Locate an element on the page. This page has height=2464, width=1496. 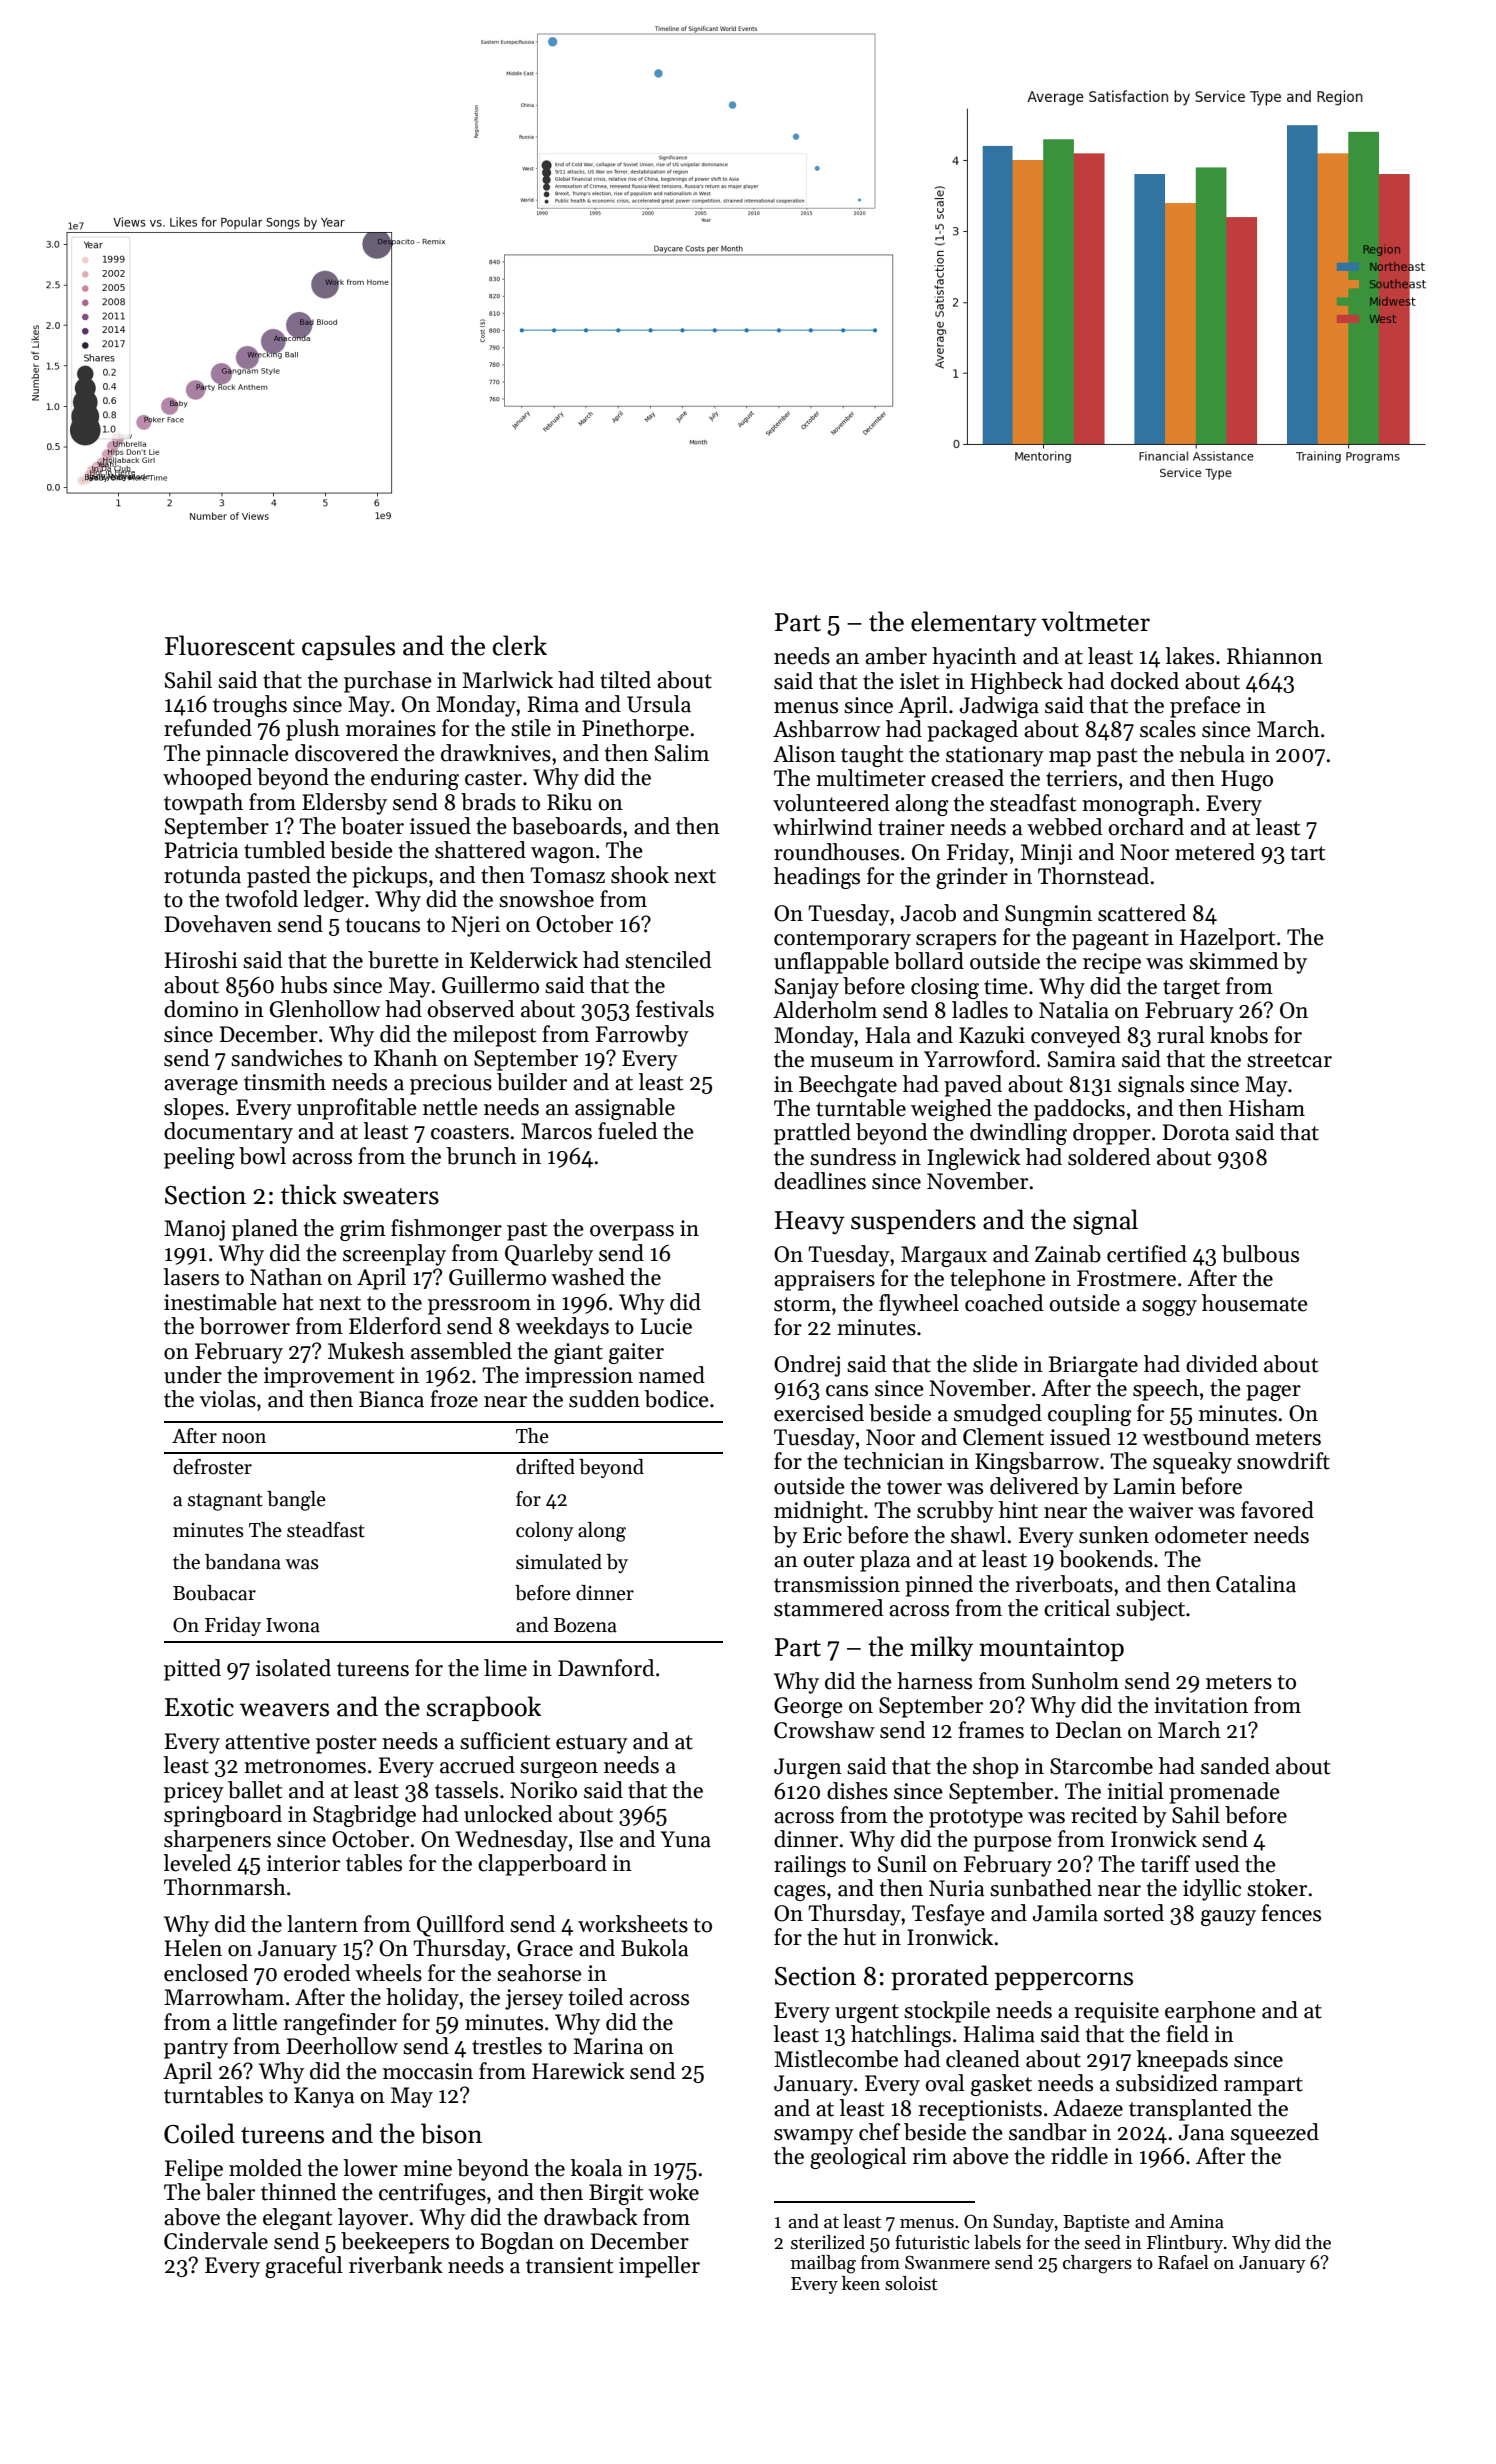
Alison is located at coordinates (804, 754).
